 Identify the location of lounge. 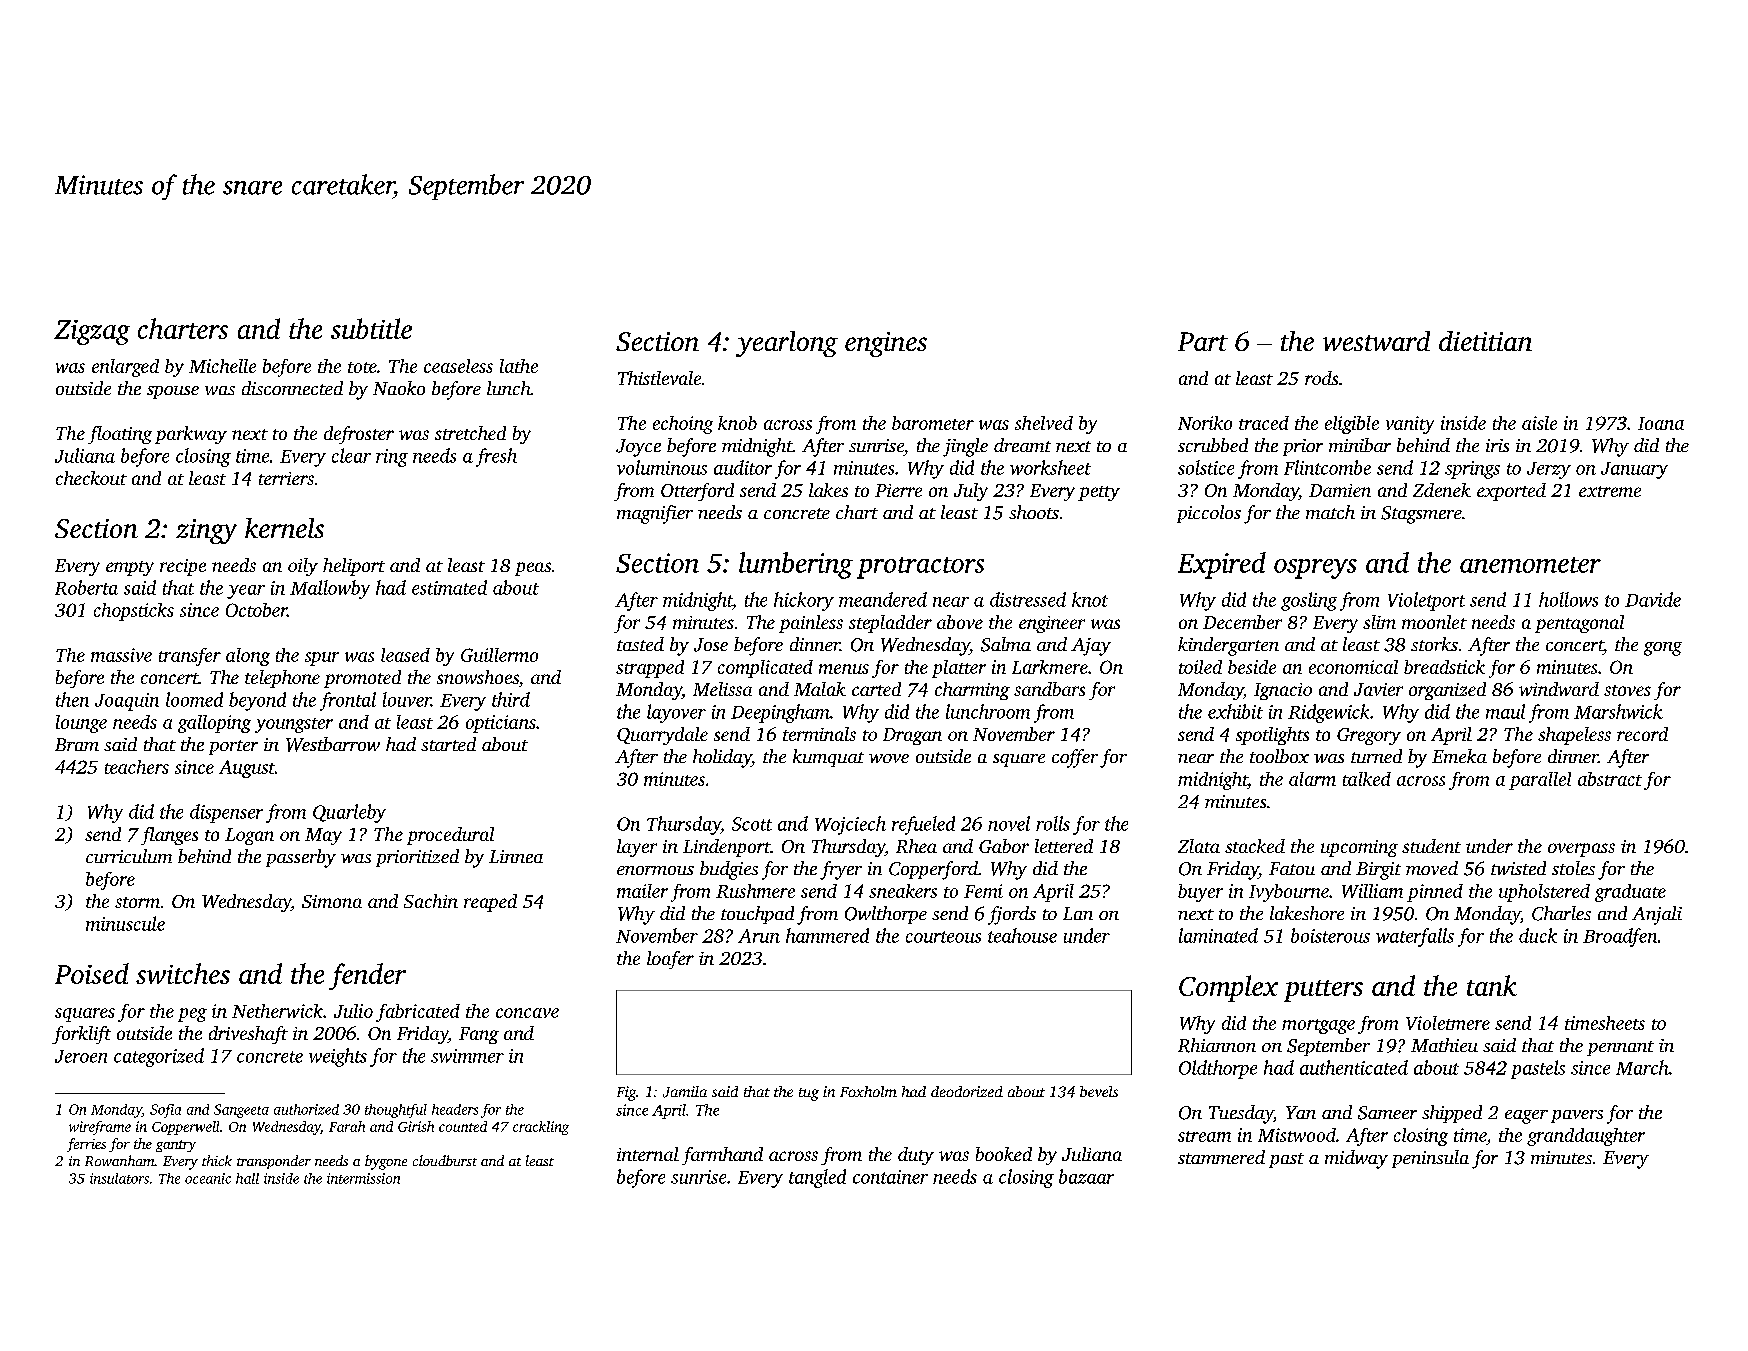
(81, 724).
